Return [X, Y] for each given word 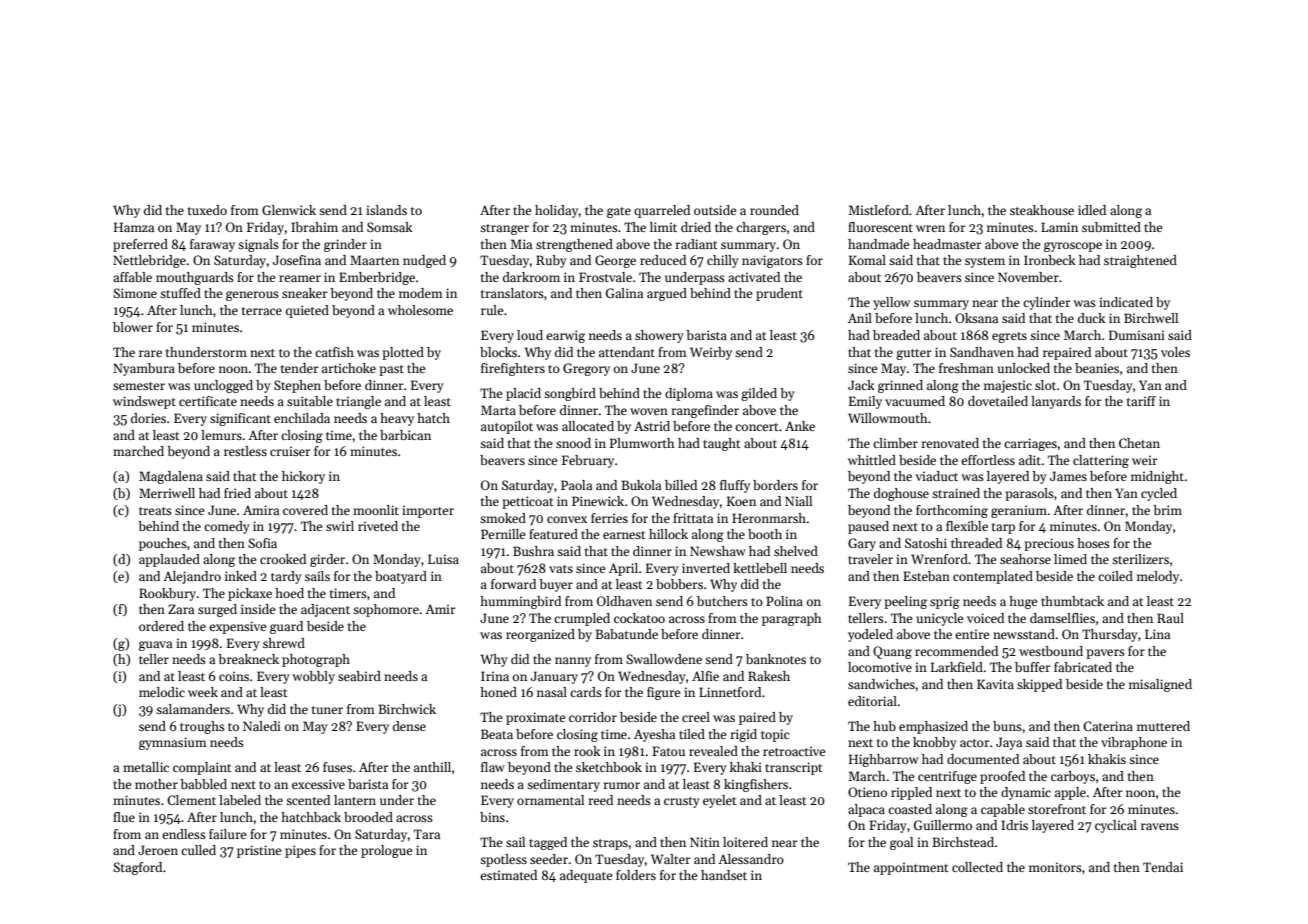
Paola [576, 485]
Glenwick [289, 210]
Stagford [137, 868]
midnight [1157, 477]
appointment [911, 868]
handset [724, 875]
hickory [303, 477]
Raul [1170, 618]
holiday [556, 211]
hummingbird [520, 602]
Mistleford [878, 210]
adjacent [325, 610]
